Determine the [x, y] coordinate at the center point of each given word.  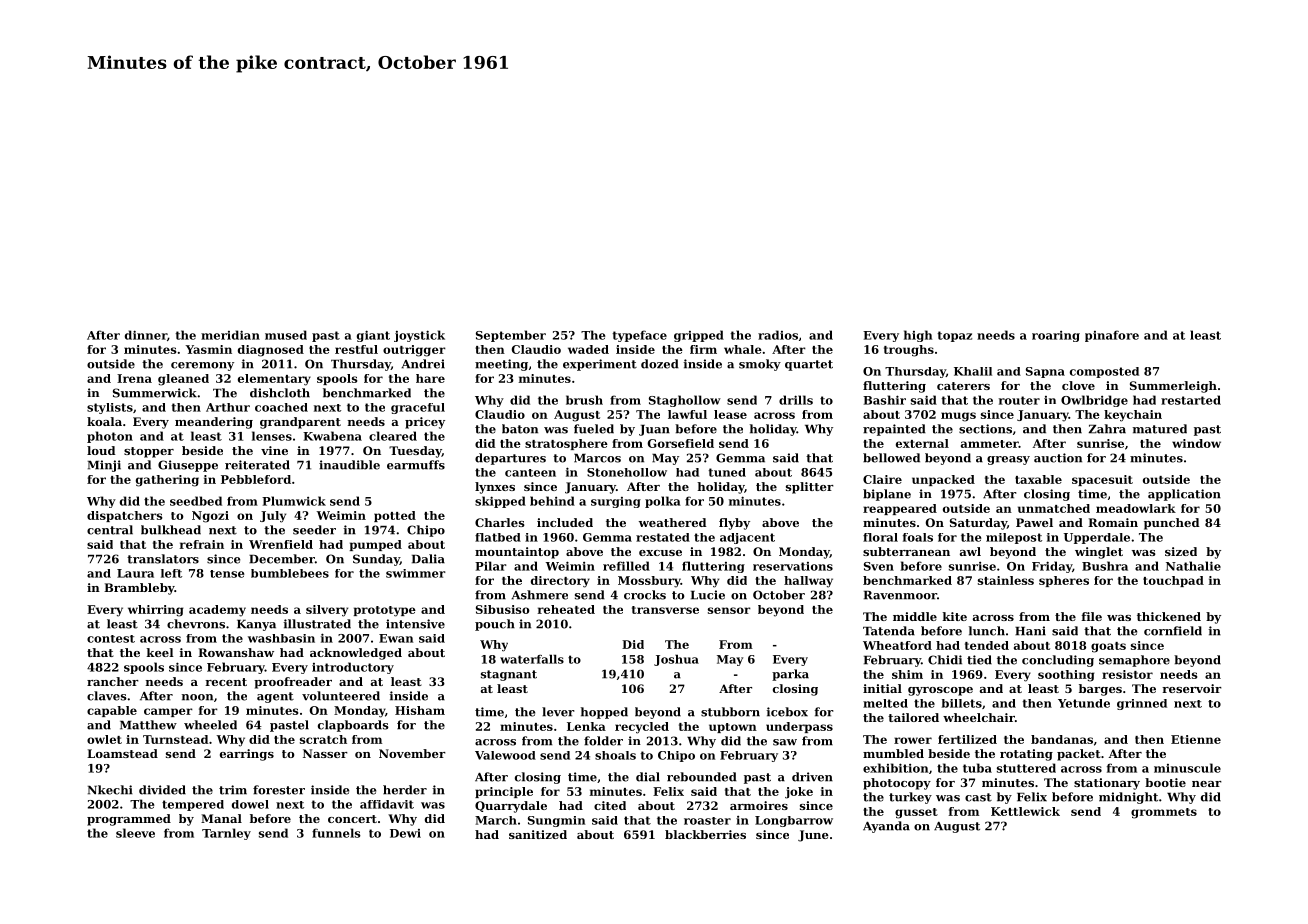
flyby [734, 524]
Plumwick [294, 501]
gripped [699, 336]
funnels [336, 833]
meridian [230, 335]
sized [1181, 551]
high [918, 336]
